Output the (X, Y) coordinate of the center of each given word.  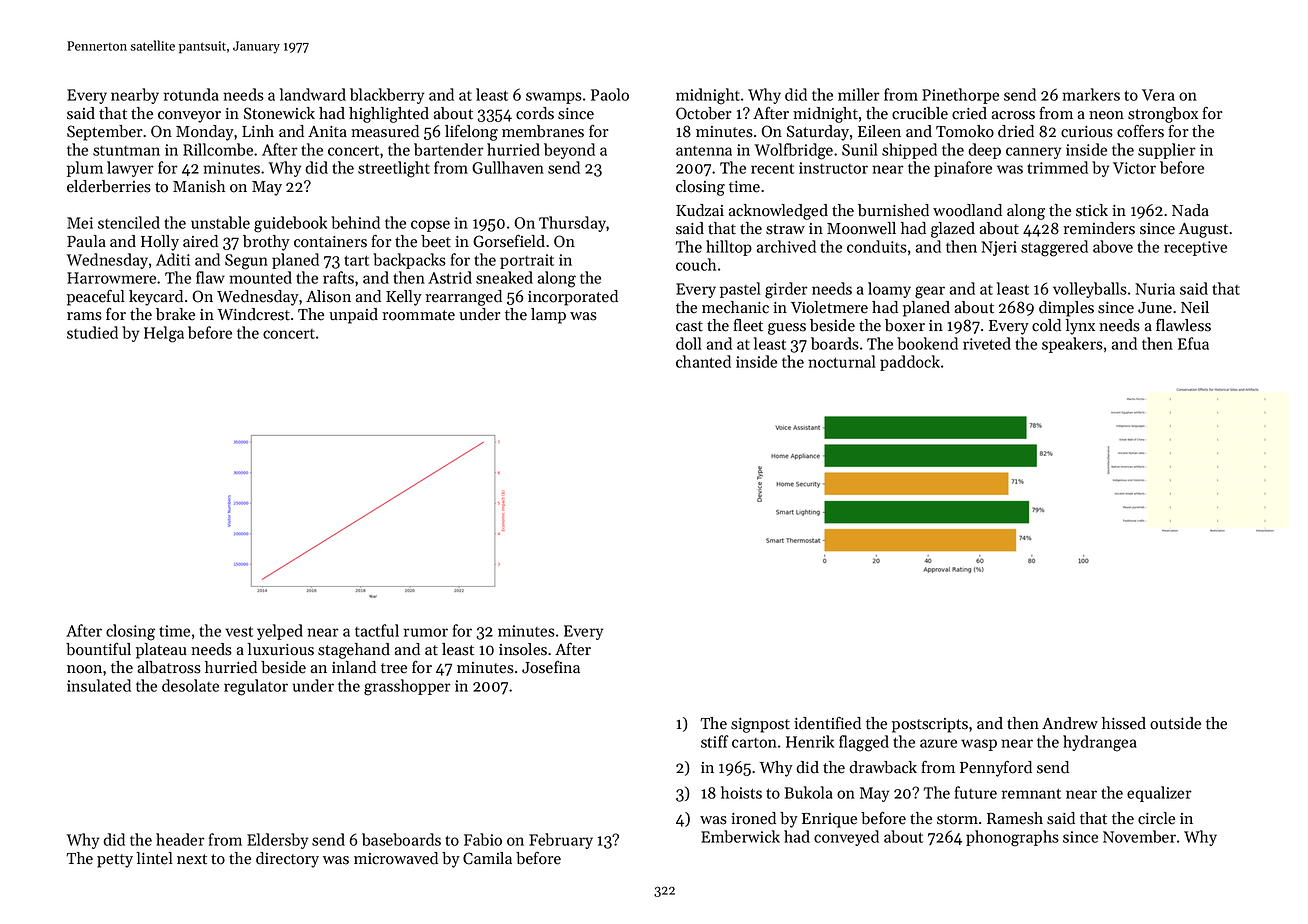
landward (313, 94)
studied (92, 332)
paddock (910, 363)
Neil (1195, 307)
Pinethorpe (960, 96)
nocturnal (842, 361)
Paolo (610, 94)
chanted (703, 361)
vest (239, 631)
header (180, 839)
